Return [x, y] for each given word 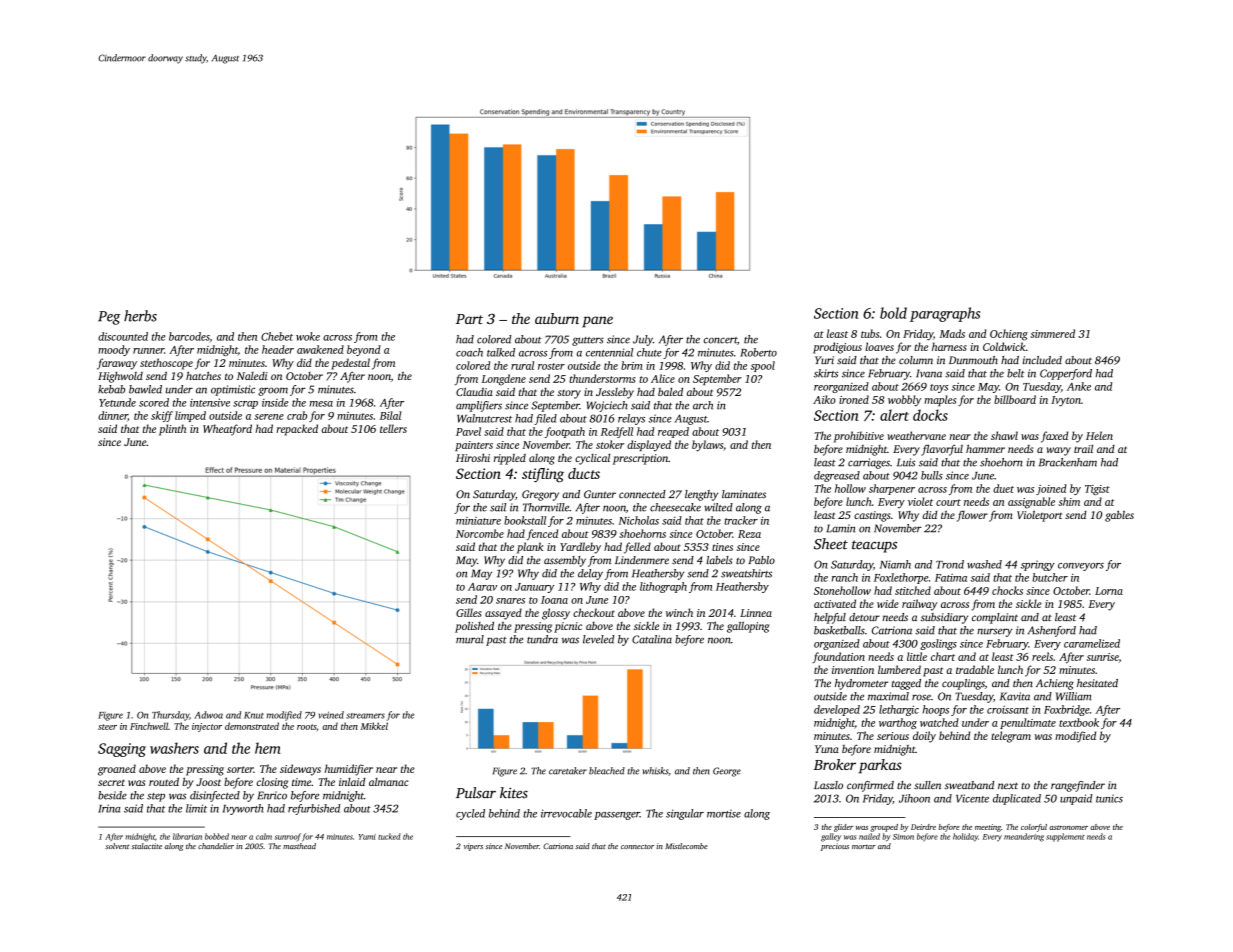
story [569, 394]
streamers [365, 716]
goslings [938, 644]
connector [637, 846]
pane [597, 322]
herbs [140, 316]
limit [196, 808]
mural [470, 639]
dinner [113, 416]
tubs [870, 333]
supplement [1065, 837]
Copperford [1066, 374]
